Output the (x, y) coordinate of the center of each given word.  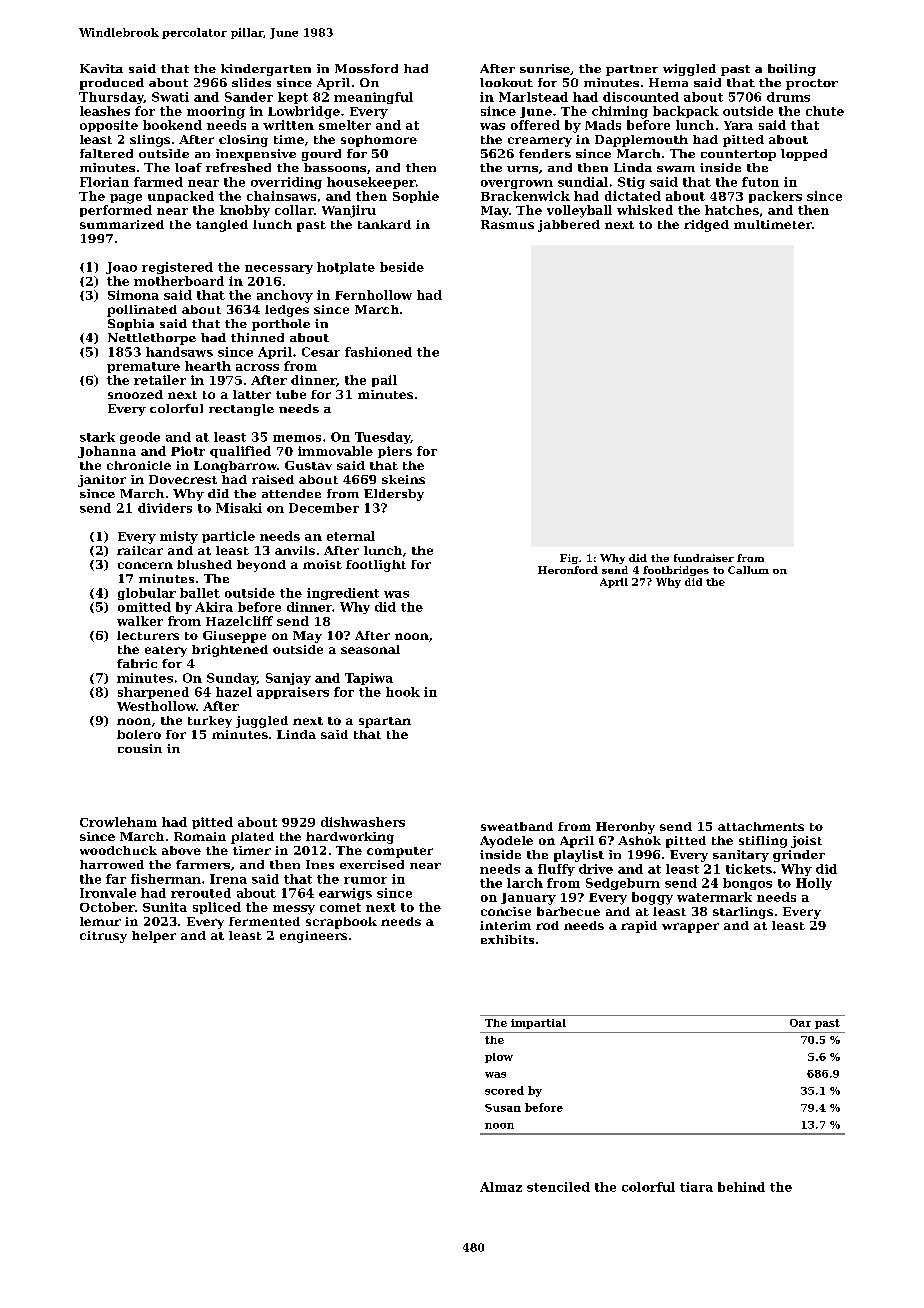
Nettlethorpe (152, 339)
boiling (792, 70)
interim (505, 925)
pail (384, 381)
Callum (748, 570)
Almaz (501, 1187)
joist (806, 842)
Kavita (101, 68)
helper (154, 937)
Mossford (366, 68)
